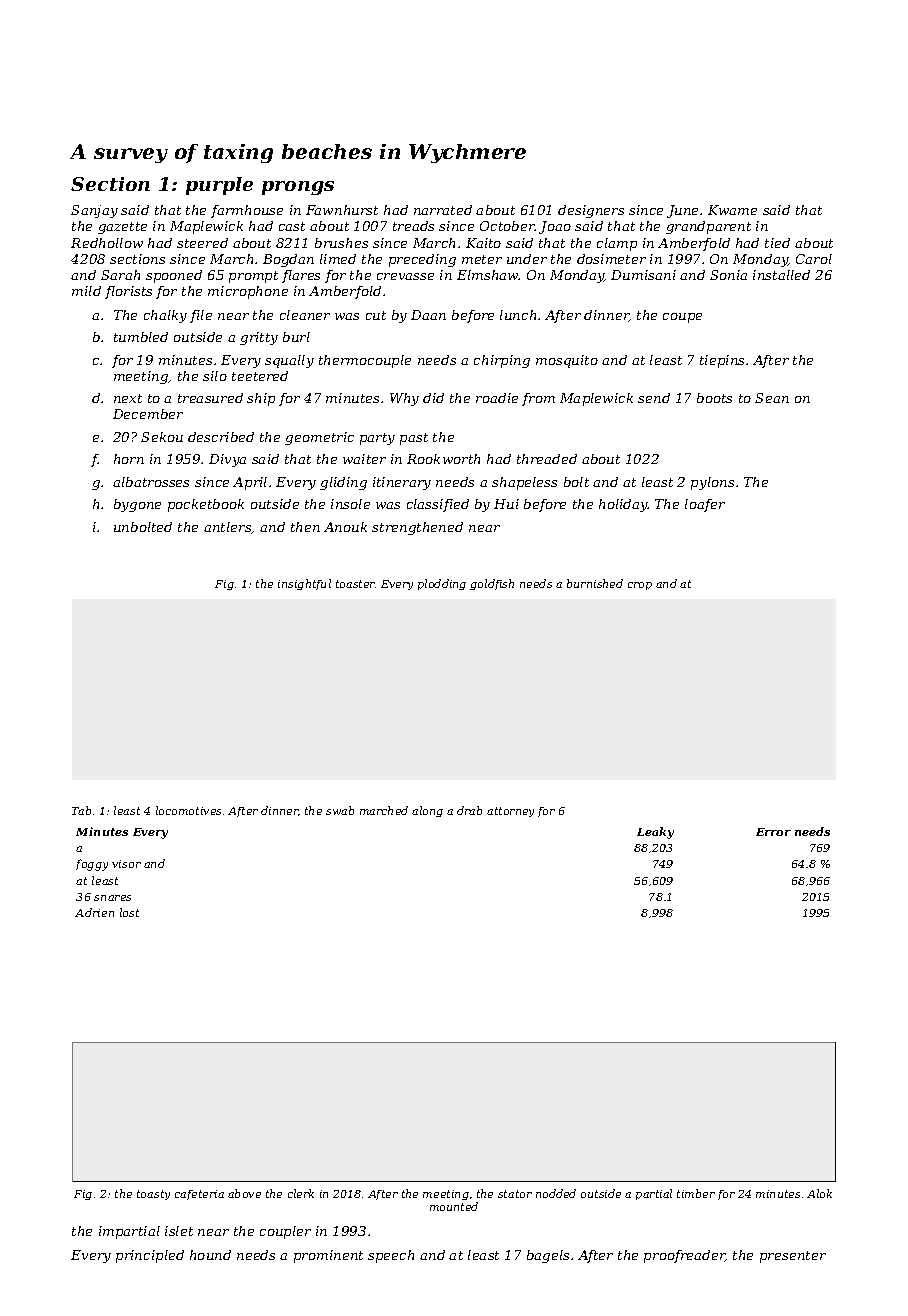 The height and width of the screenshot is (1316, 908). What do you see at coordinates (328, 1256) in the screenshot?
I see `prominent` at bounding box center [328, 1256].
